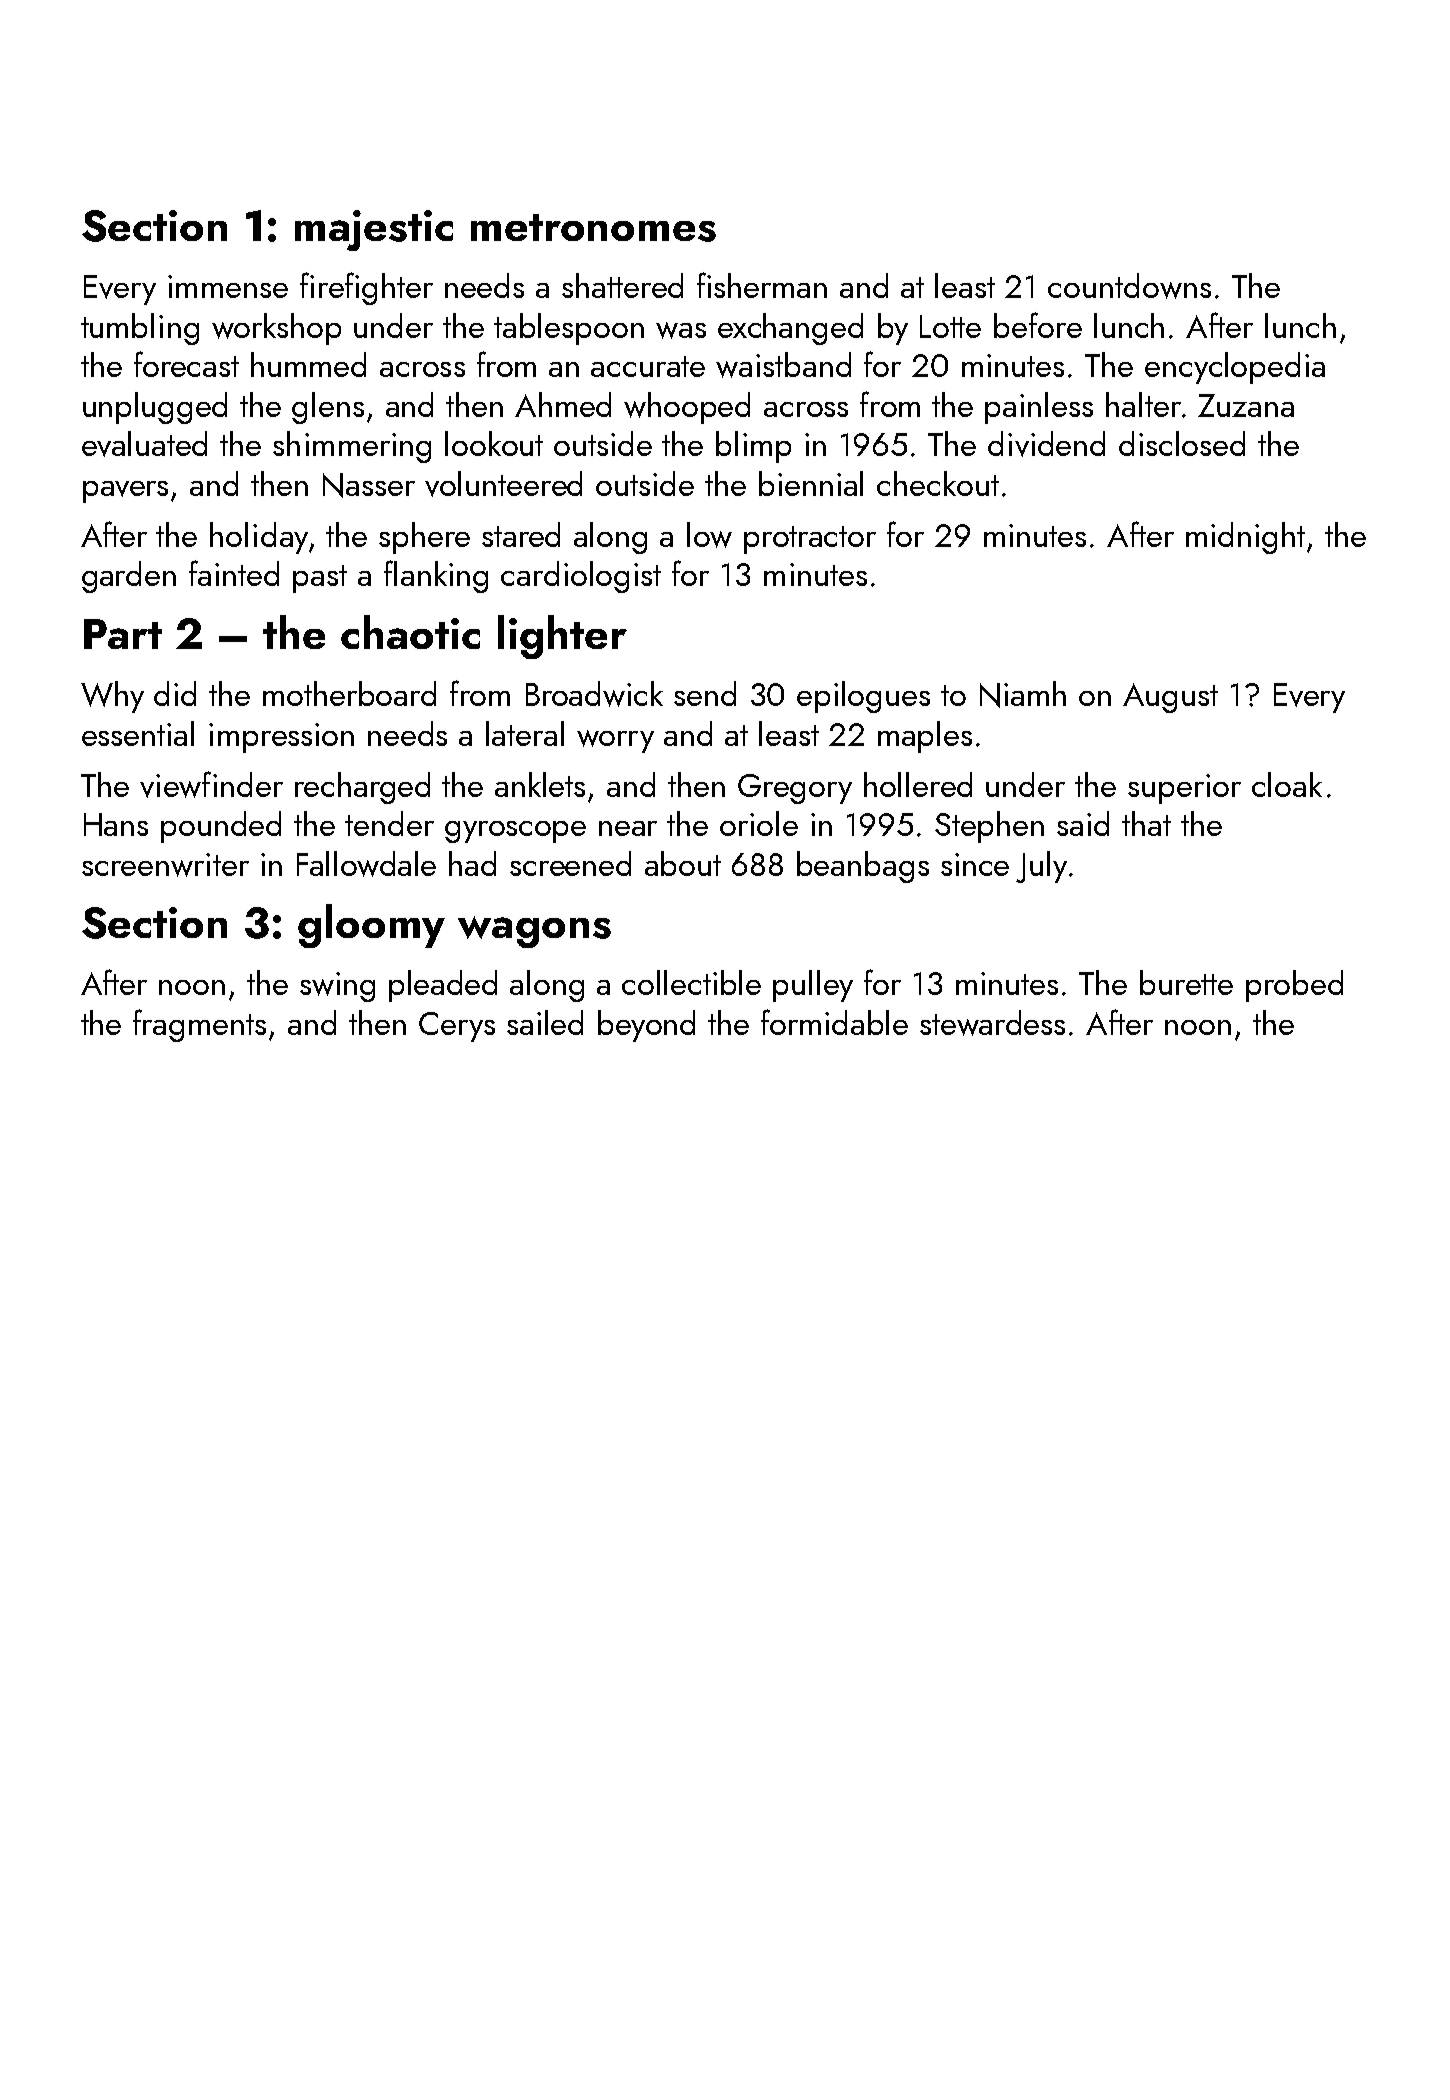 Image resolution: width=1450 pixels, height=2100 pixels. Describe the element at coordinates (369, 485) in the document. I see `Nasser` at that location.
